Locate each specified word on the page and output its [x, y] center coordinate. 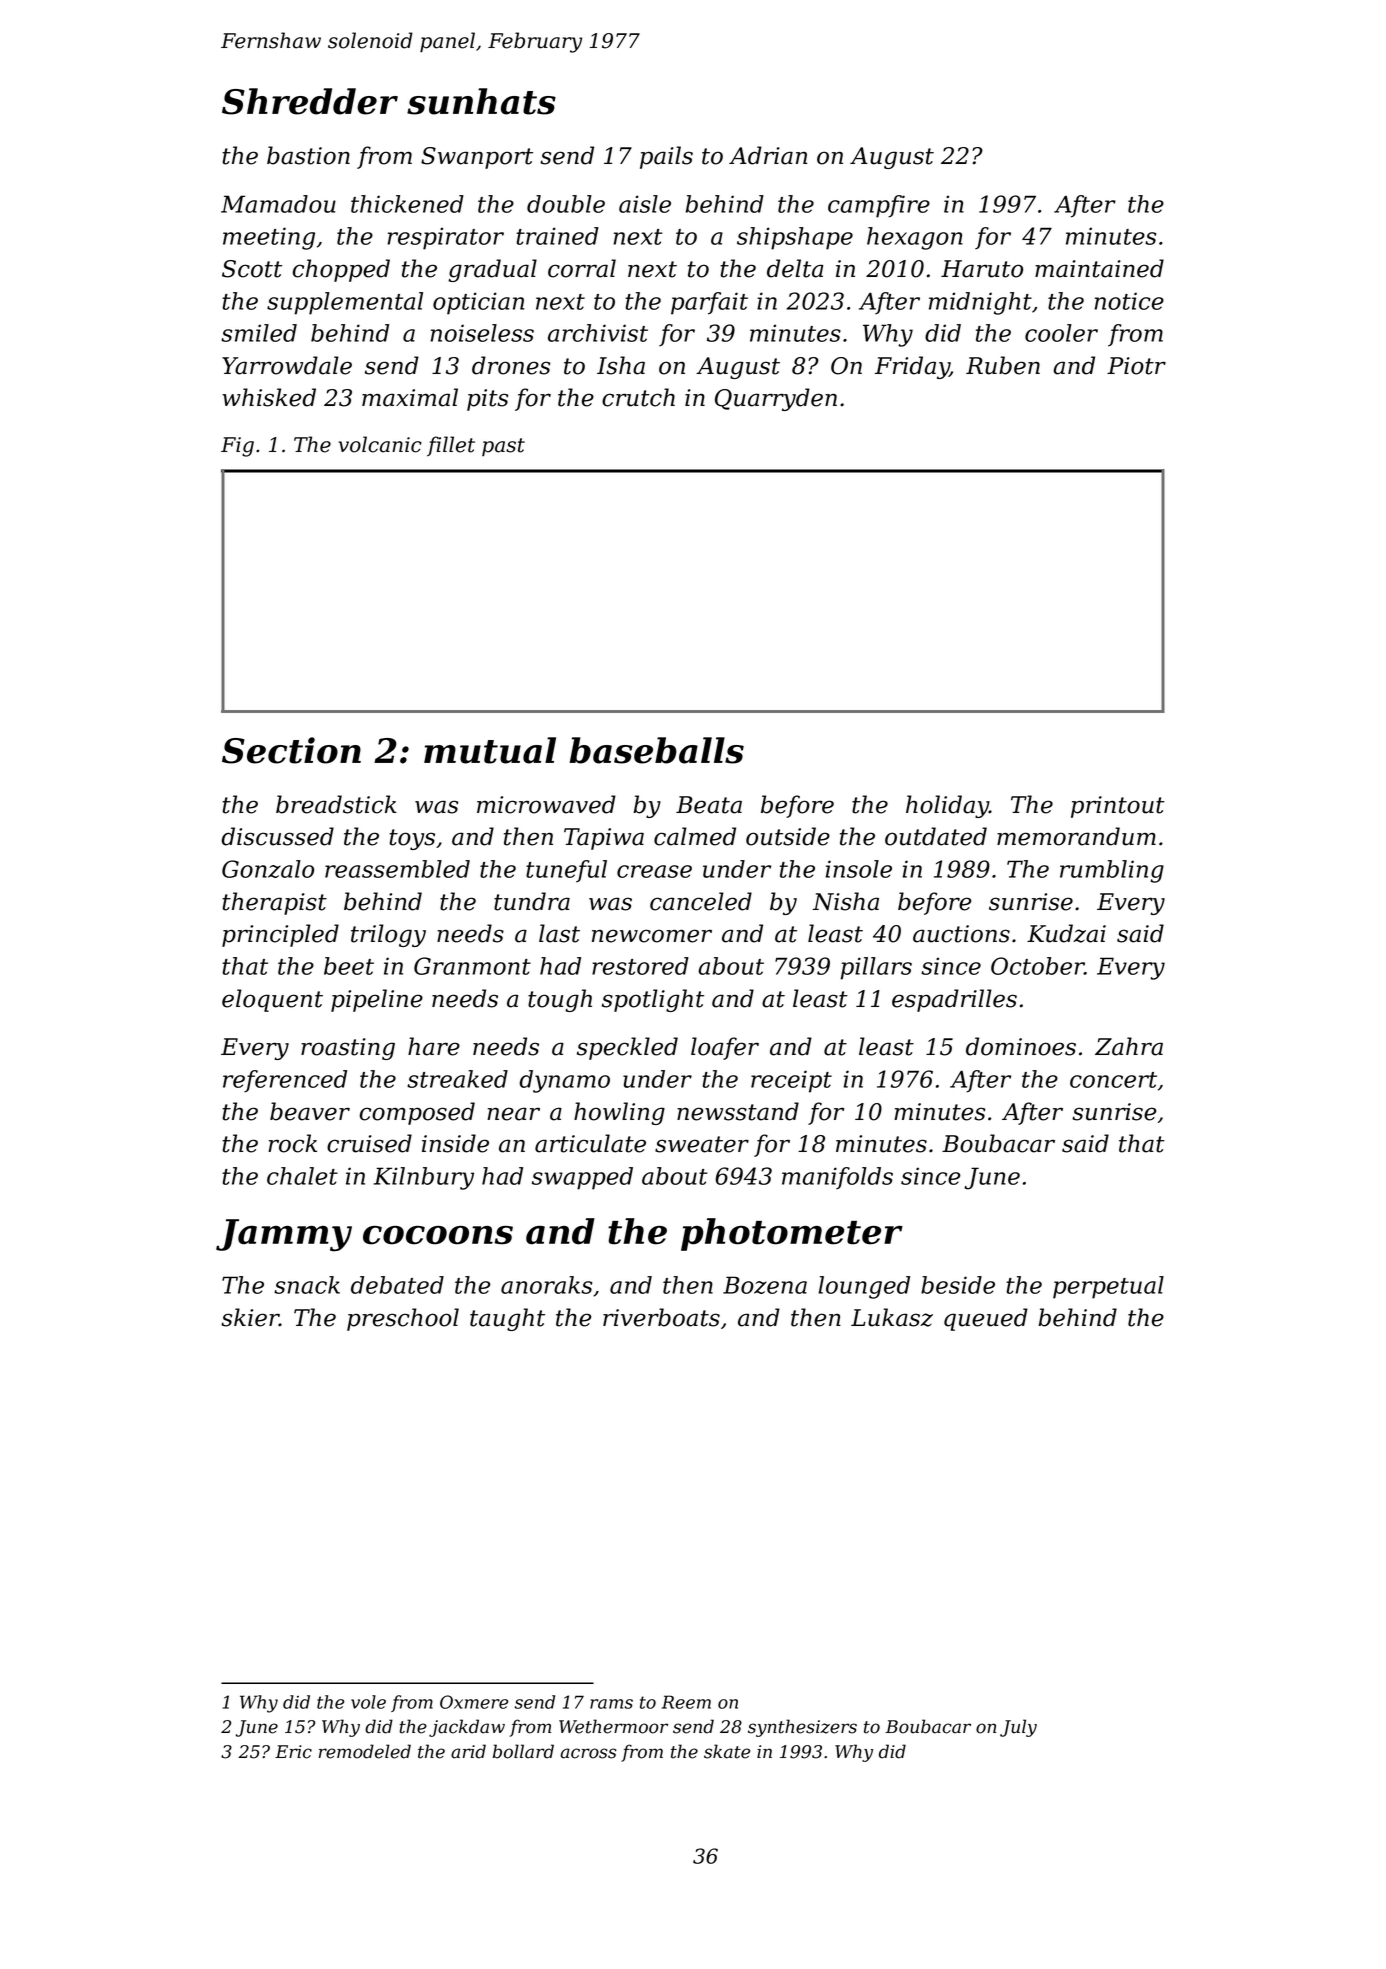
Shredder [310, 101]
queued [986, 1319]
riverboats [661, 1317]
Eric [293, 1752]
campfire [879, 206]
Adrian [768, 155]
